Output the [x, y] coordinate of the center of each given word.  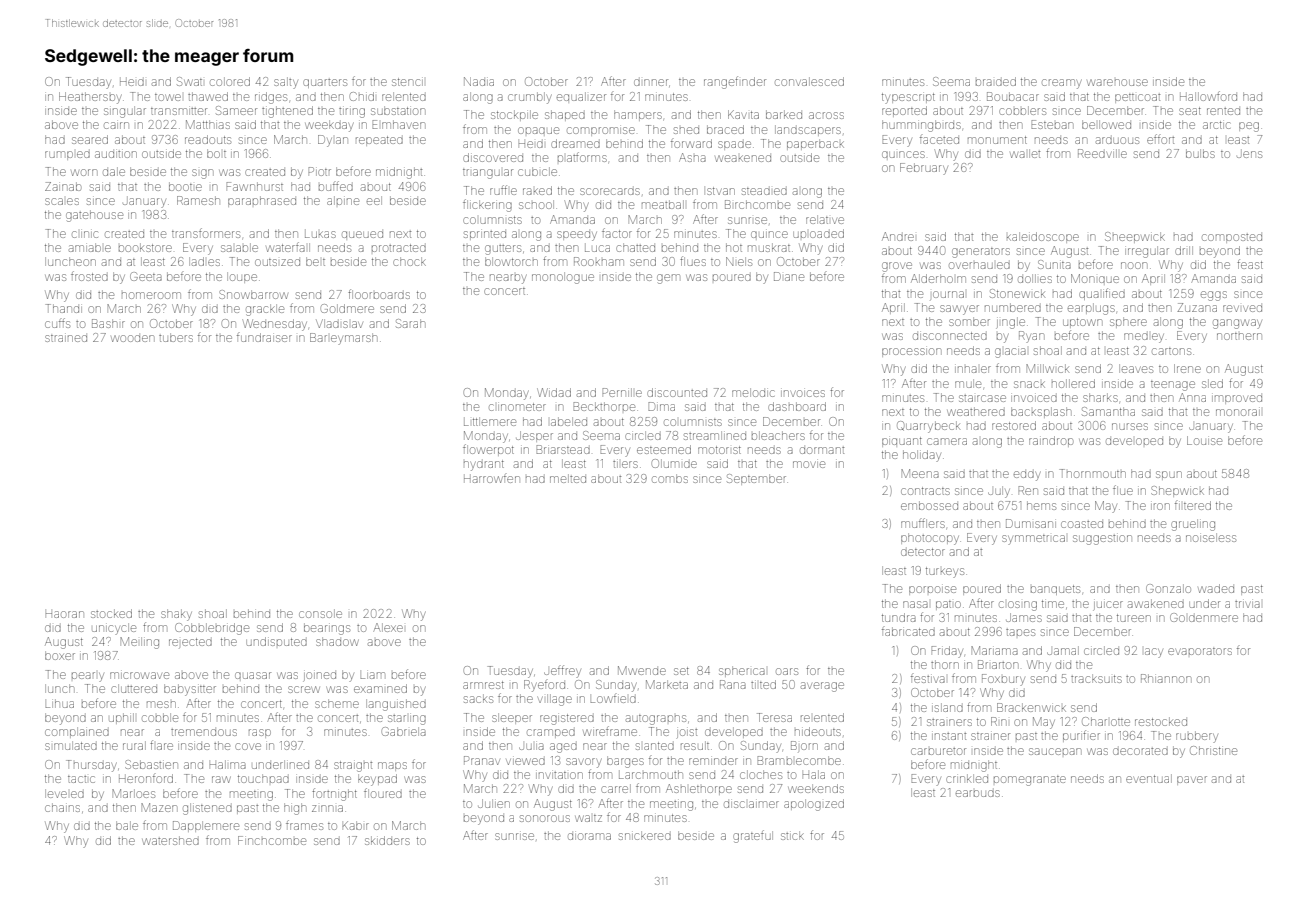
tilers [625, 464]
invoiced [1034, 398]
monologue [563, 278]
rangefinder [735, 82]
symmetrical [1033, 540]
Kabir [355, 825]
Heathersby [90, 98]
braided [996, 81]
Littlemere [490, 421]
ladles [204, 261]
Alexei [388, 627]
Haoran [65, 614]
